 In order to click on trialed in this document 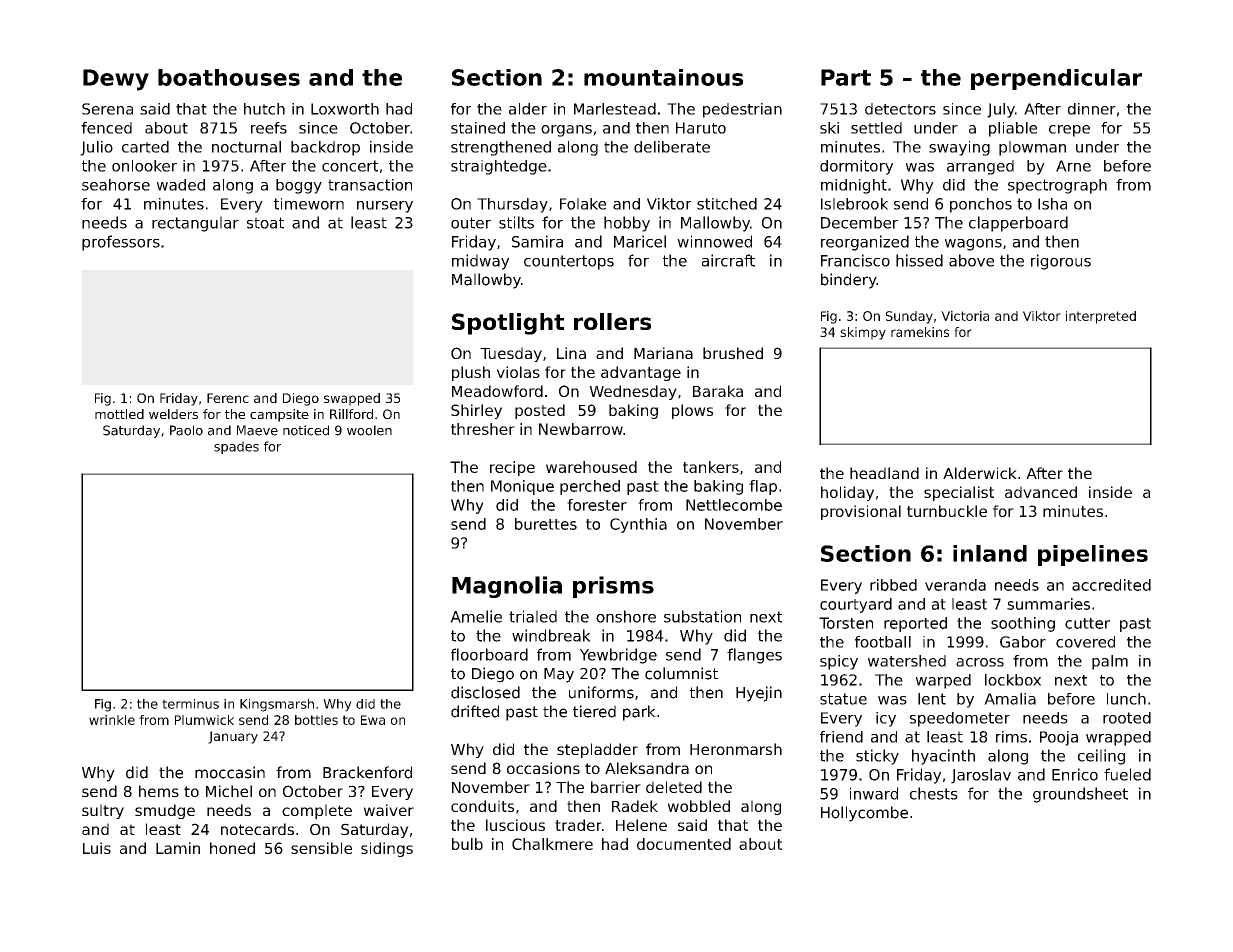, I will do `click(533, 616)`.
